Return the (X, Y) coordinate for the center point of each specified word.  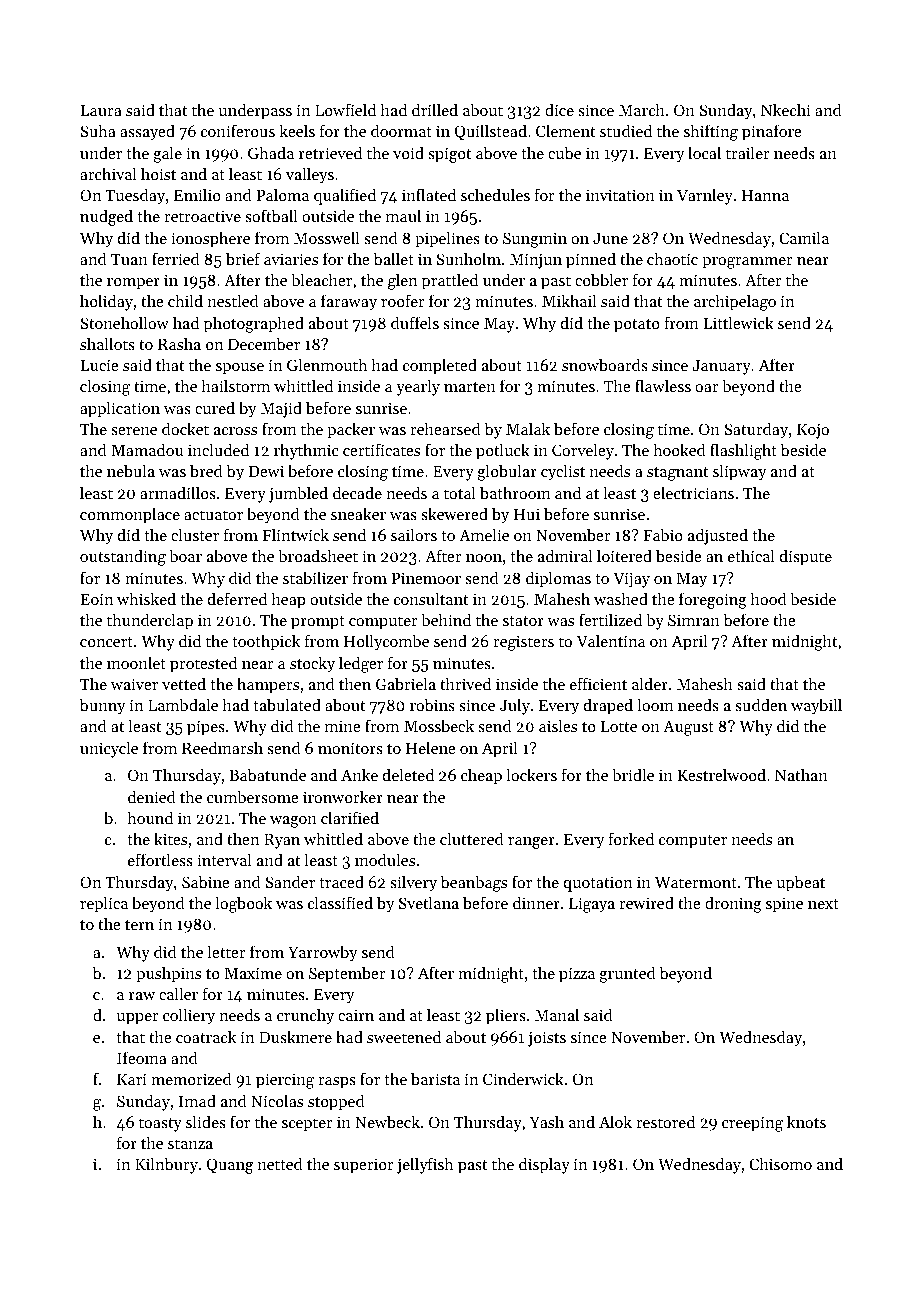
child (185, 300)
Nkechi (785, 109)
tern (139, 925)
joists (547, 1039)
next (823, 904)
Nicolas (277, 1100)
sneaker (358, 513)
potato (637, 326)
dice (559, 109)
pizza (577, 975)
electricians (693, 492)
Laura (101, 110)
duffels (415, 322)
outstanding (123, 557)
